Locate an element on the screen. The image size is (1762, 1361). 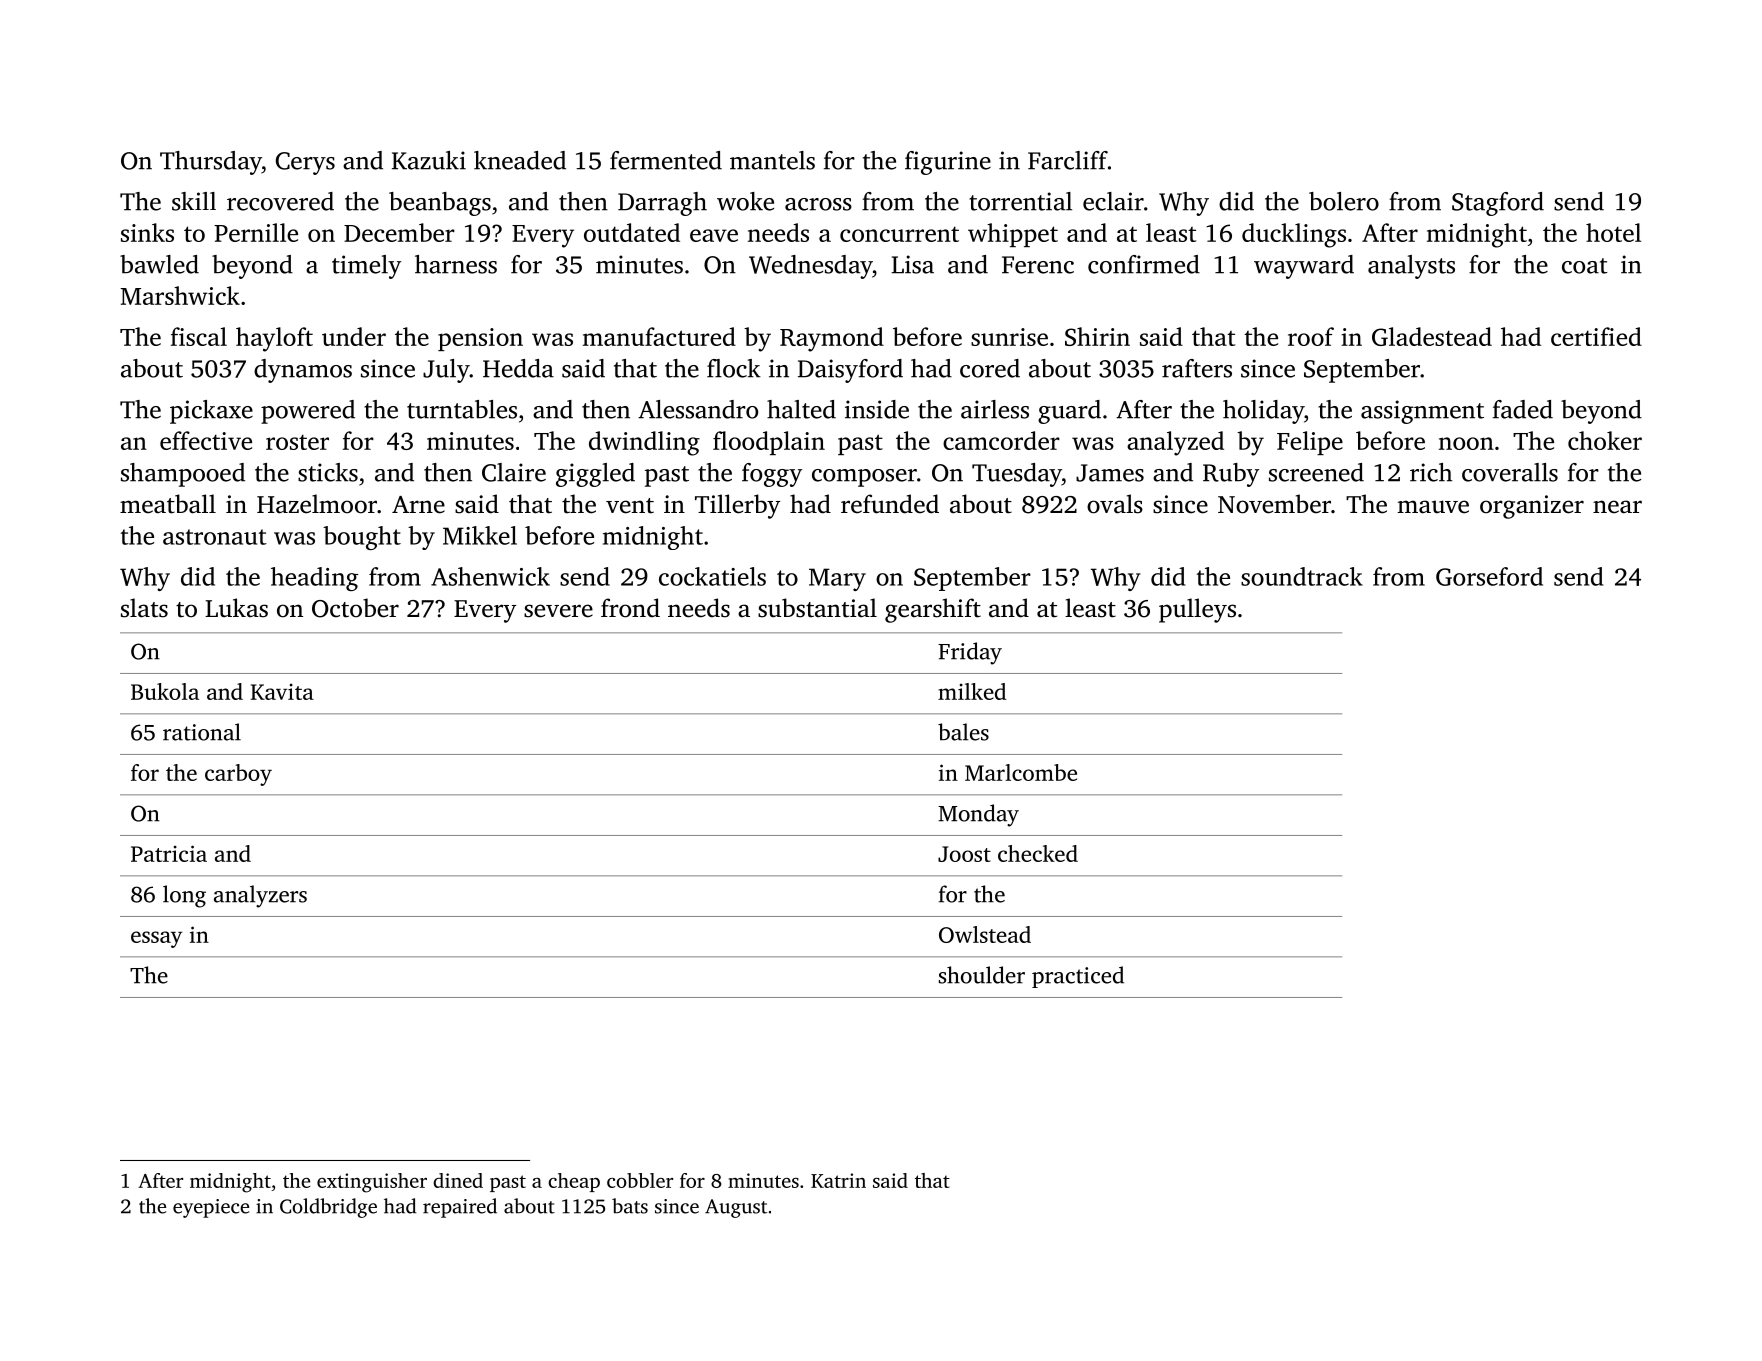
eclair is located at coordinates (1113, 201).
